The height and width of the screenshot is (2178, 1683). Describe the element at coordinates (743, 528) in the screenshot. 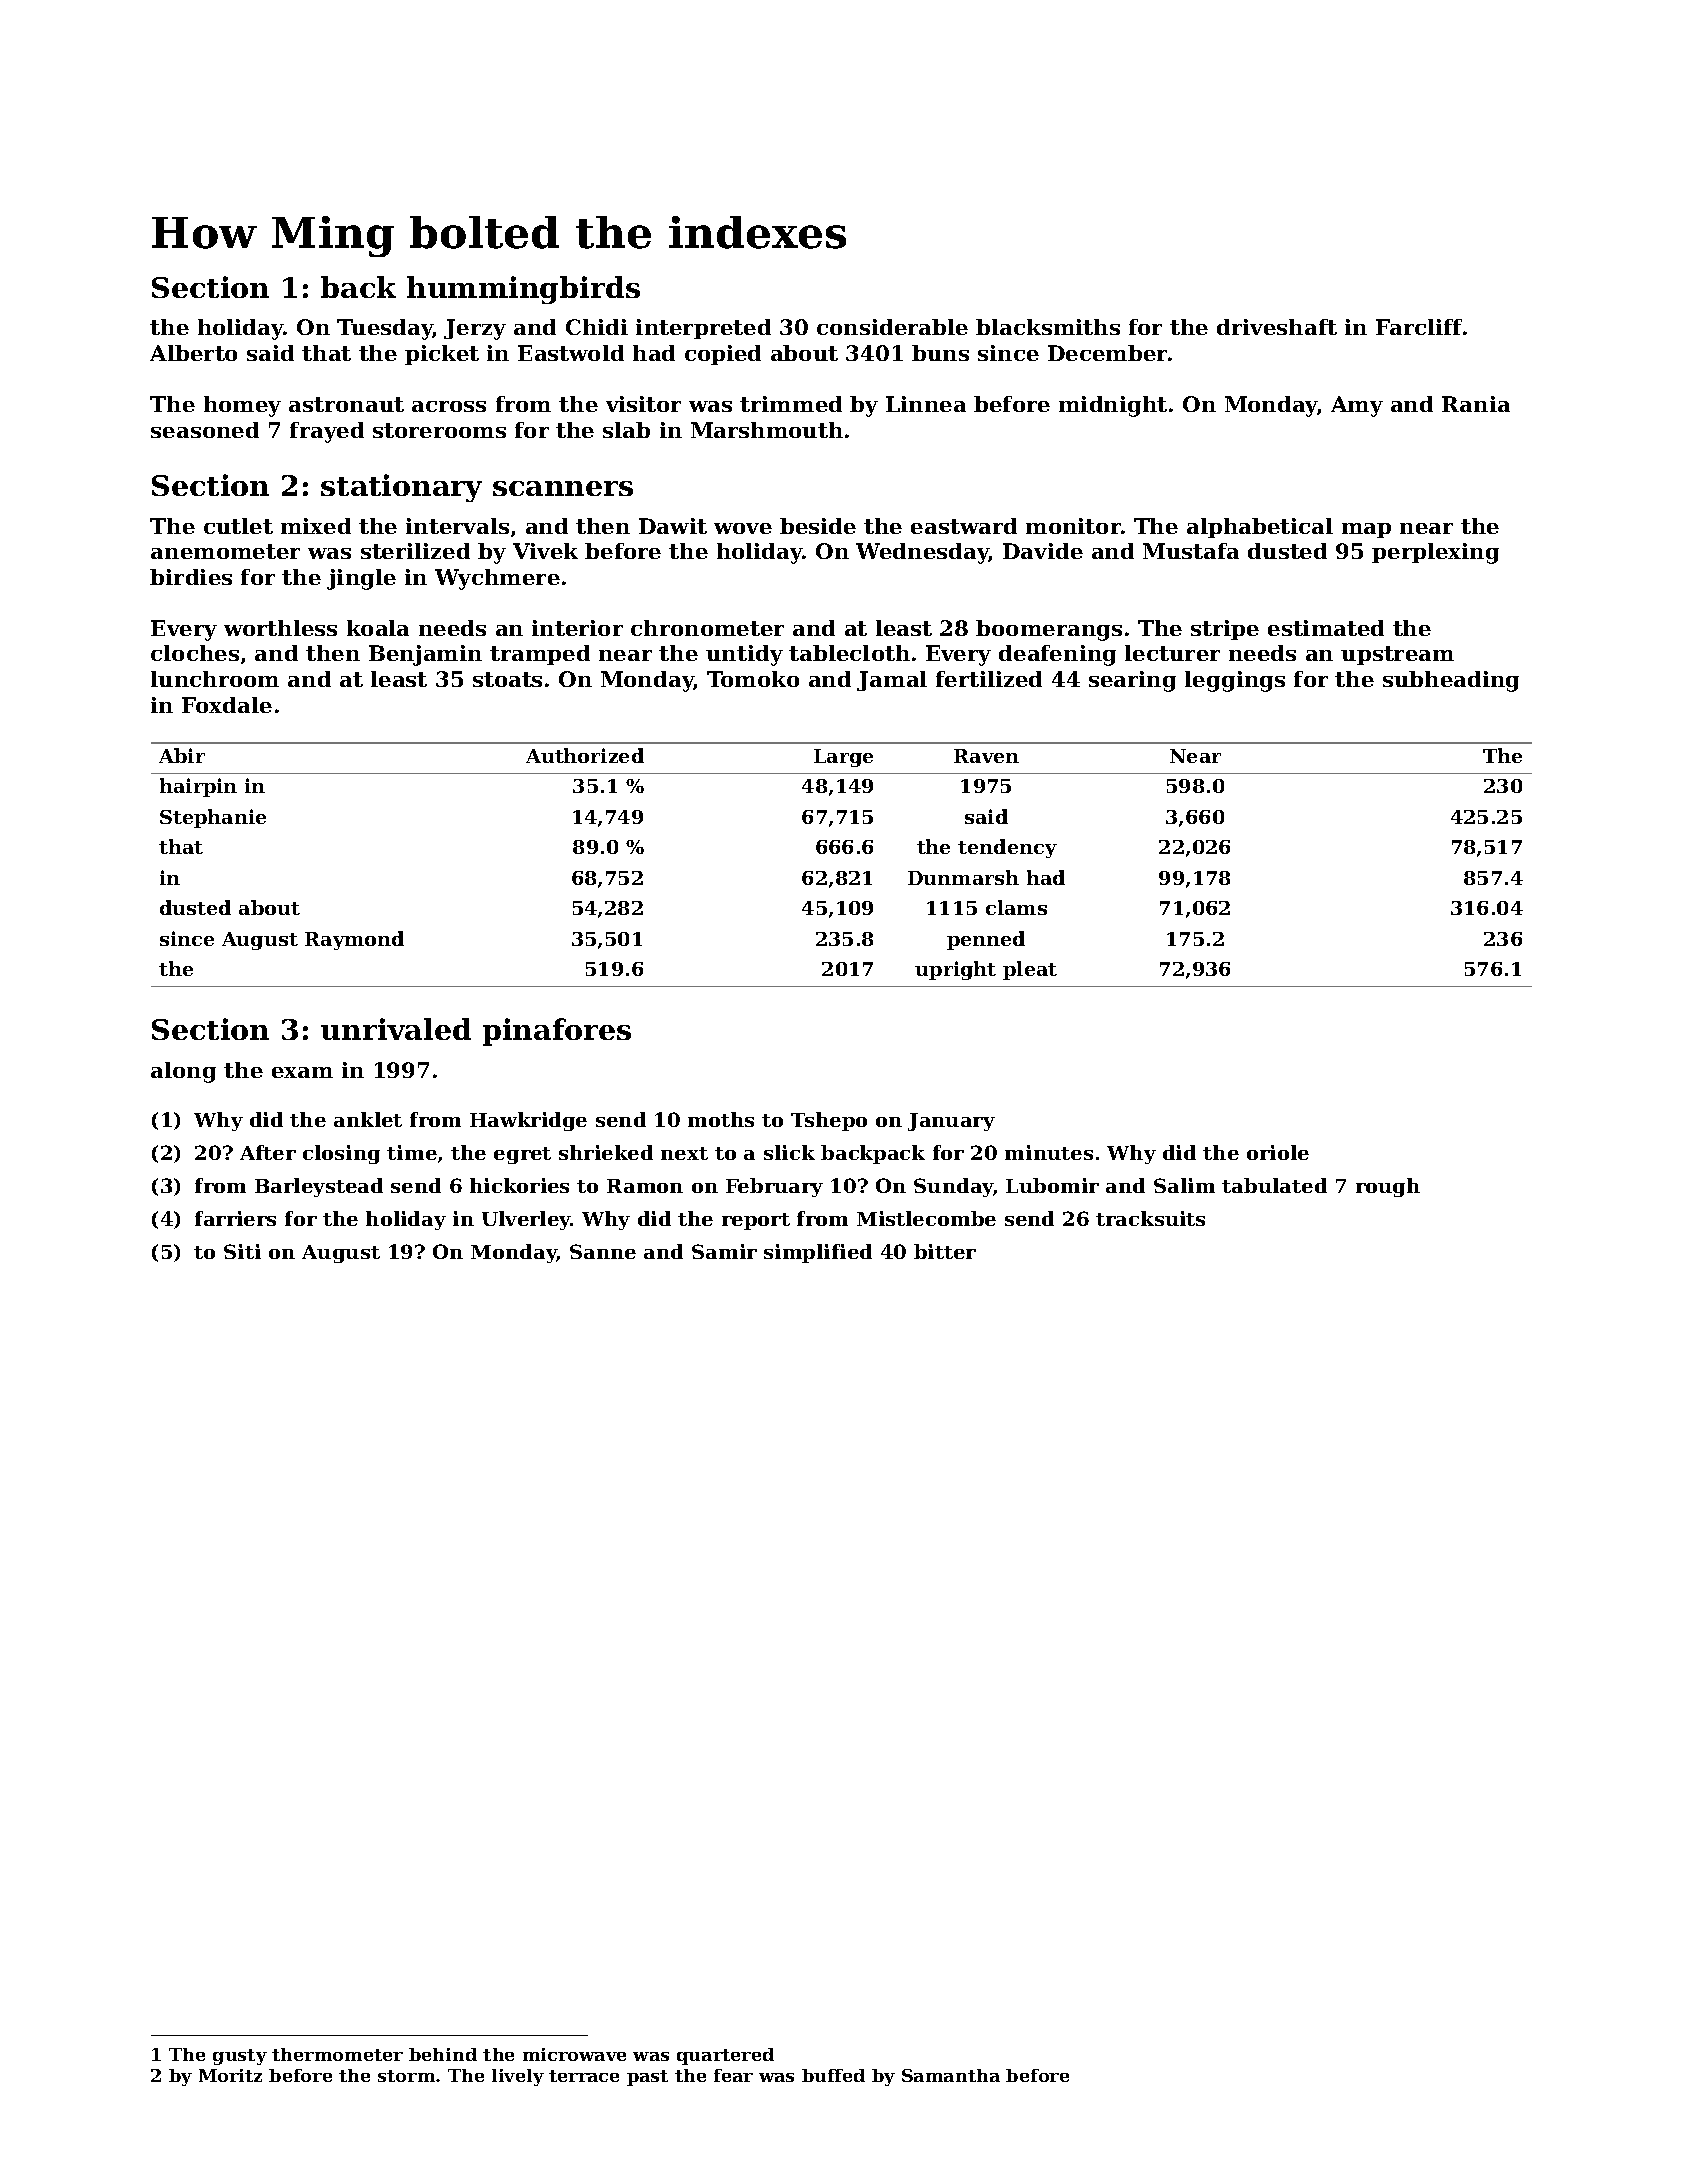

I see `wove` at that location.
